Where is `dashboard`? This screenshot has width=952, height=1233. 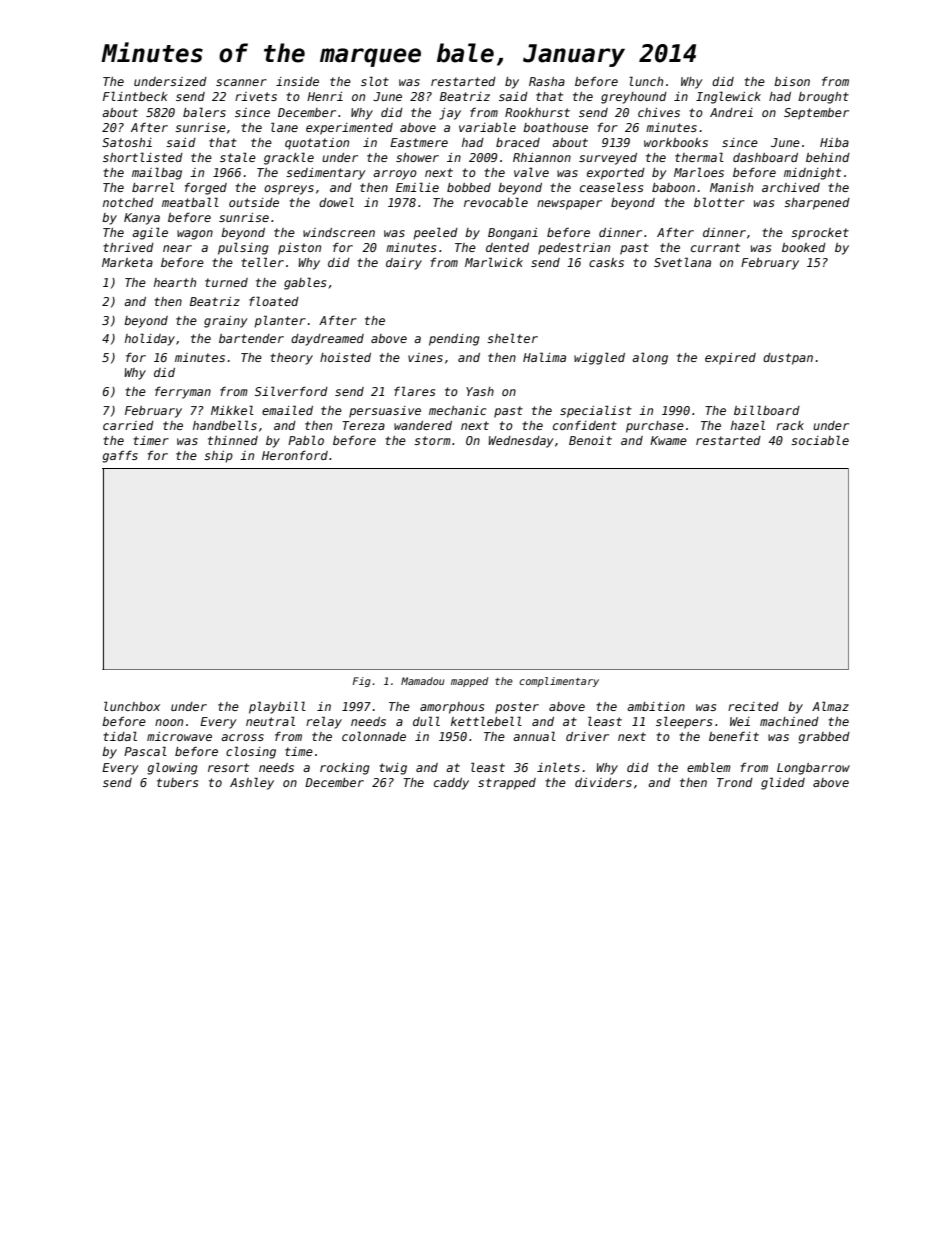
dashboard is located at coordinates (765, 157).
